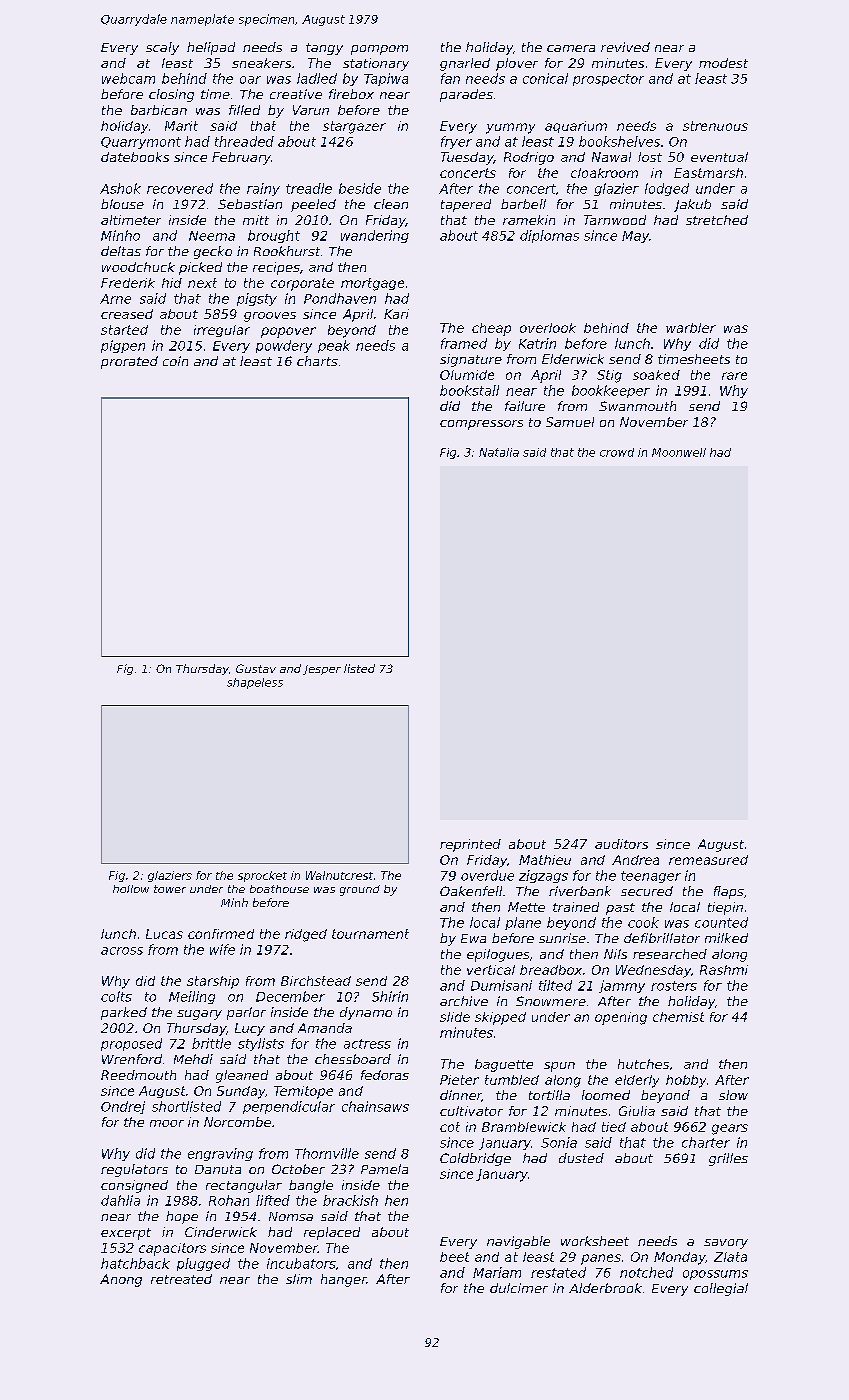 The image size is (849, 1400). Describe the element at coordinates (211, 48) in the image. I see `helipad` at that location.
